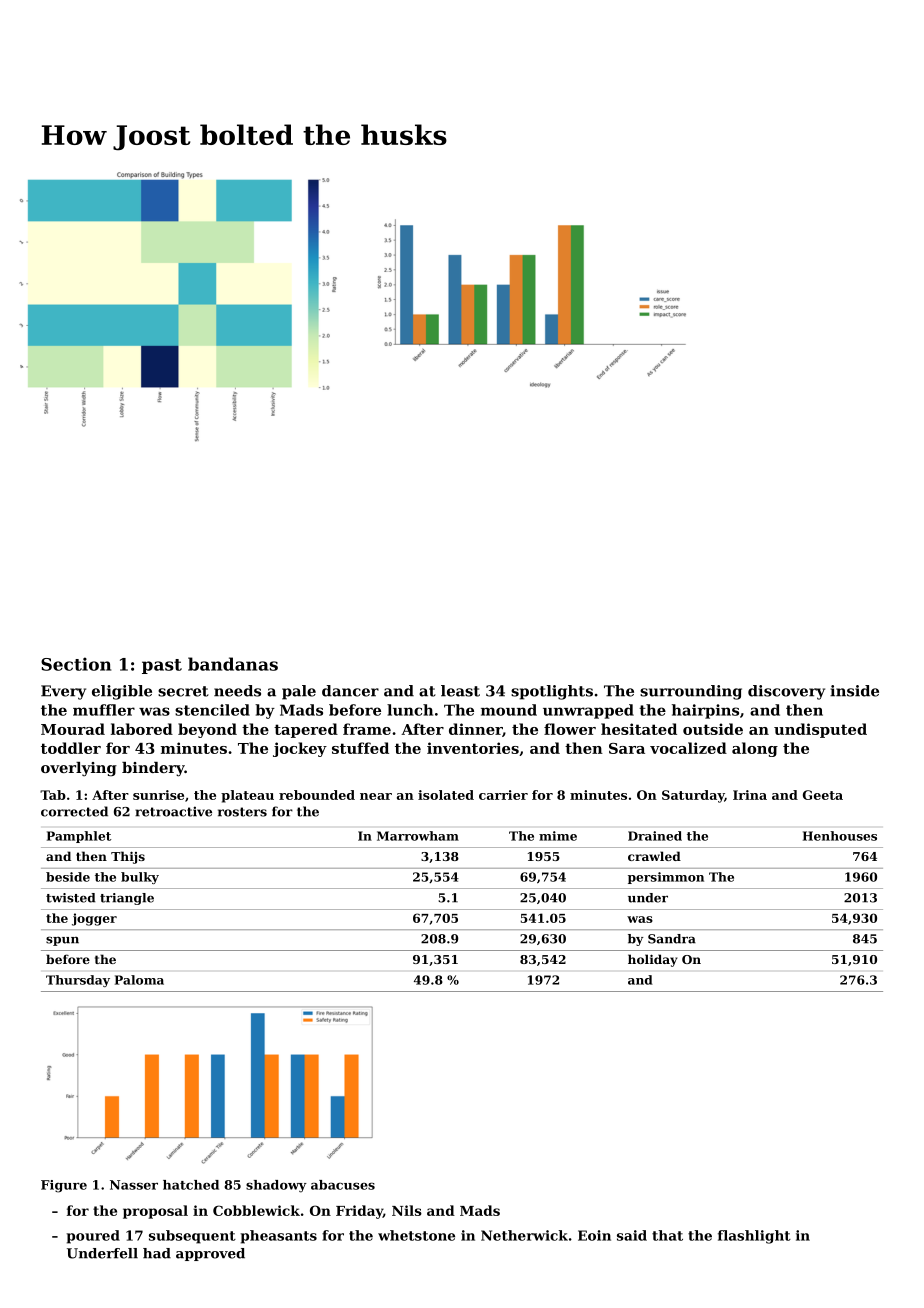  What do you see at coordinates (191, 1185) in the image?
I see `hatched` at bounding box center [191, 1185].
